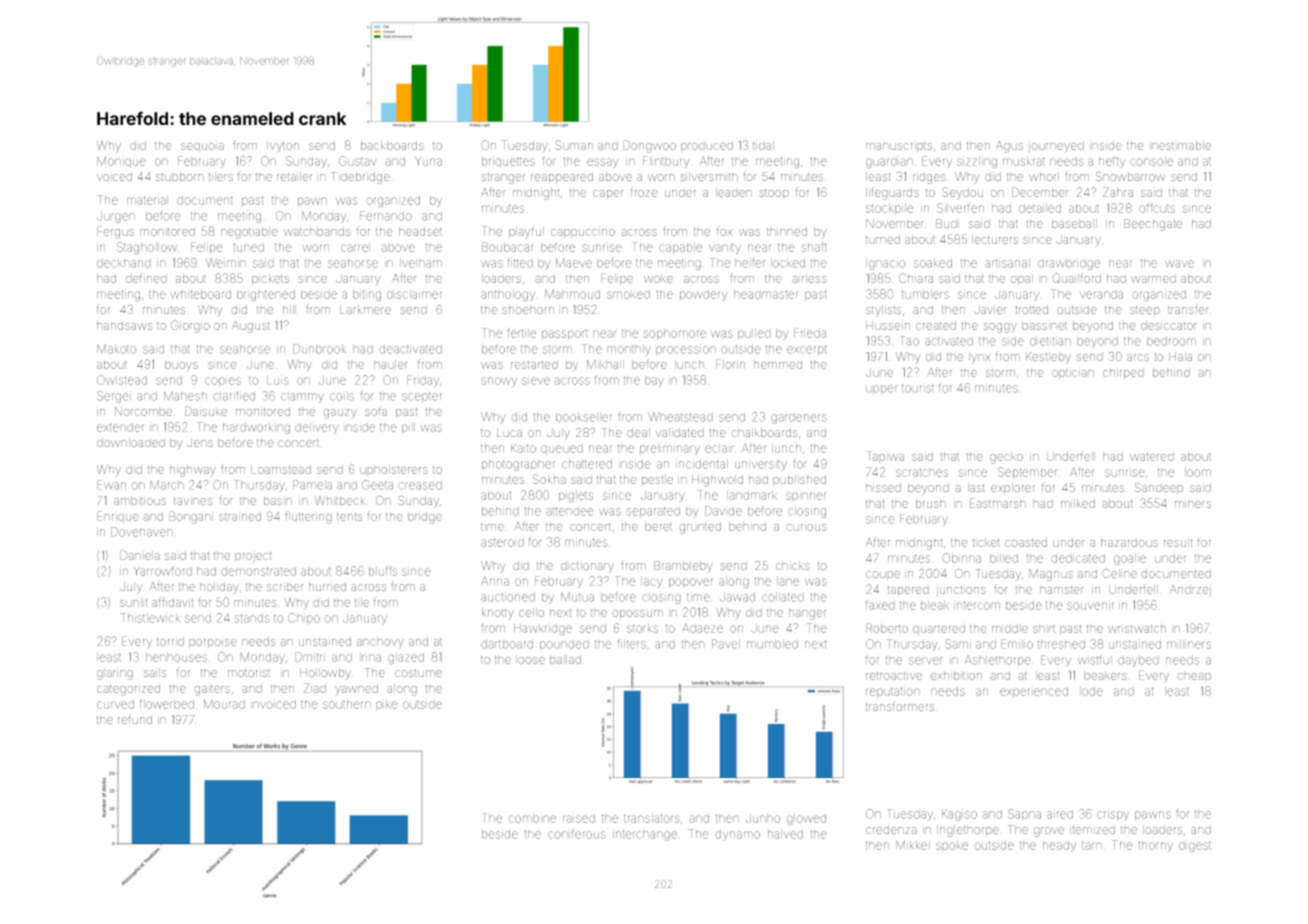  Describe the element at coordinates (1137, 628) in the page. I see `wristwatch` at that location.
